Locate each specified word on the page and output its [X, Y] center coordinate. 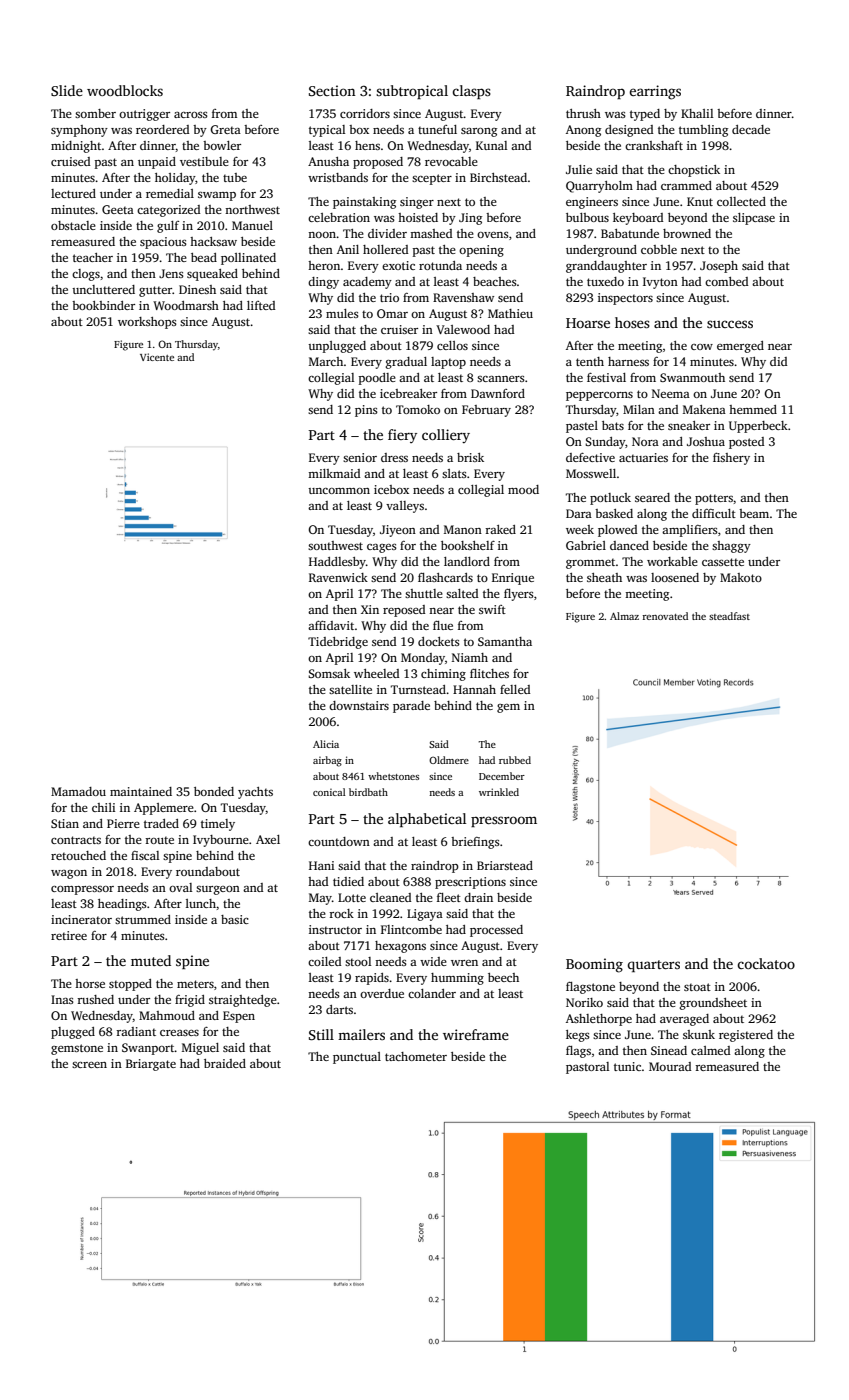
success [730, 324]
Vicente [157, 357]
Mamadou [78, 791]
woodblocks [125, 90]
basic [235, 919]
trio [389, 297]
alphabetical [427, 820]
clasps [471, 92]
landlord [467, 561]
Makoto [741, 577]
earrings [655, 92]
